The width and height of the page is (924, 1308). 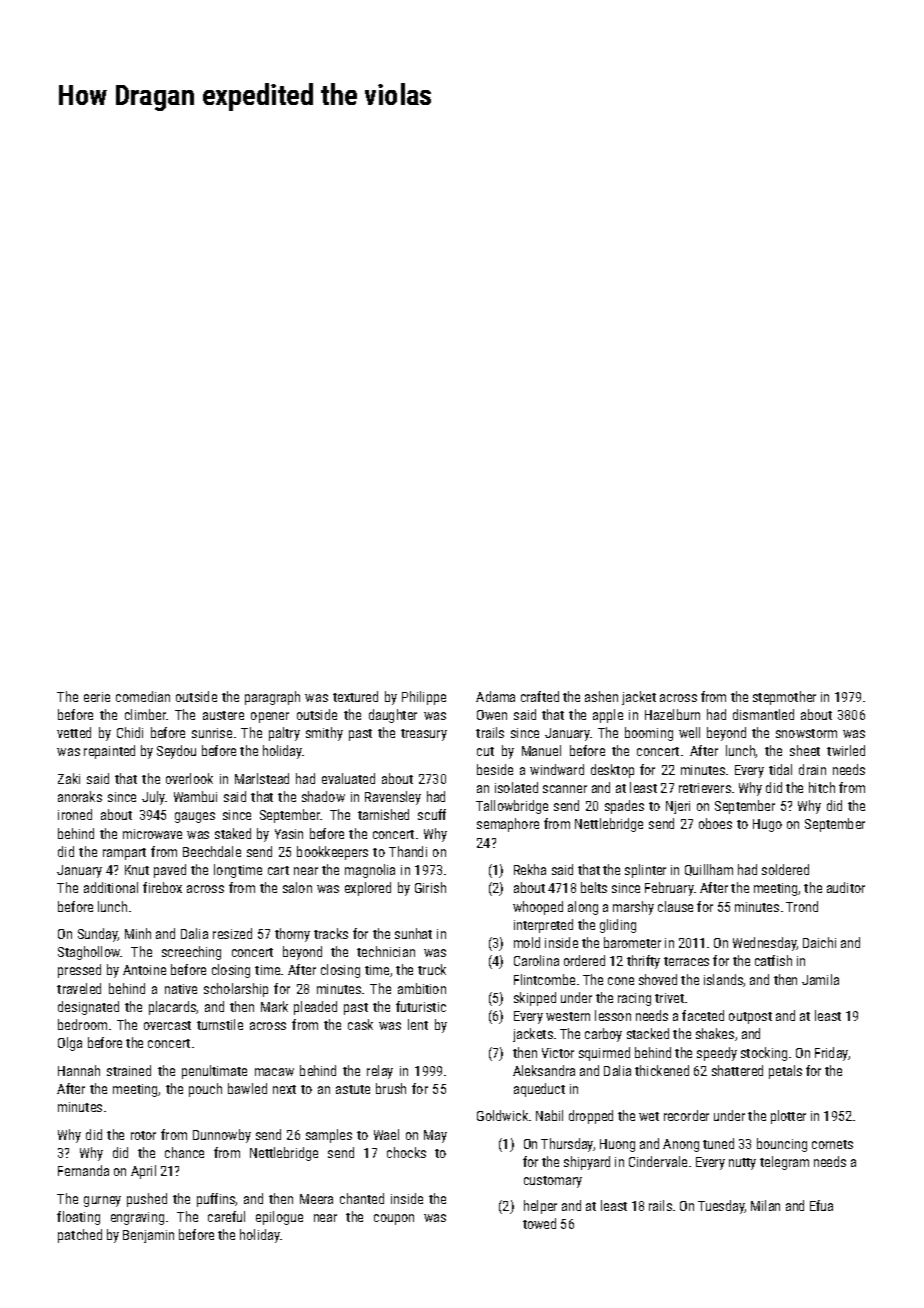 I want to click on shattered, so click(x=737, y=1070).
